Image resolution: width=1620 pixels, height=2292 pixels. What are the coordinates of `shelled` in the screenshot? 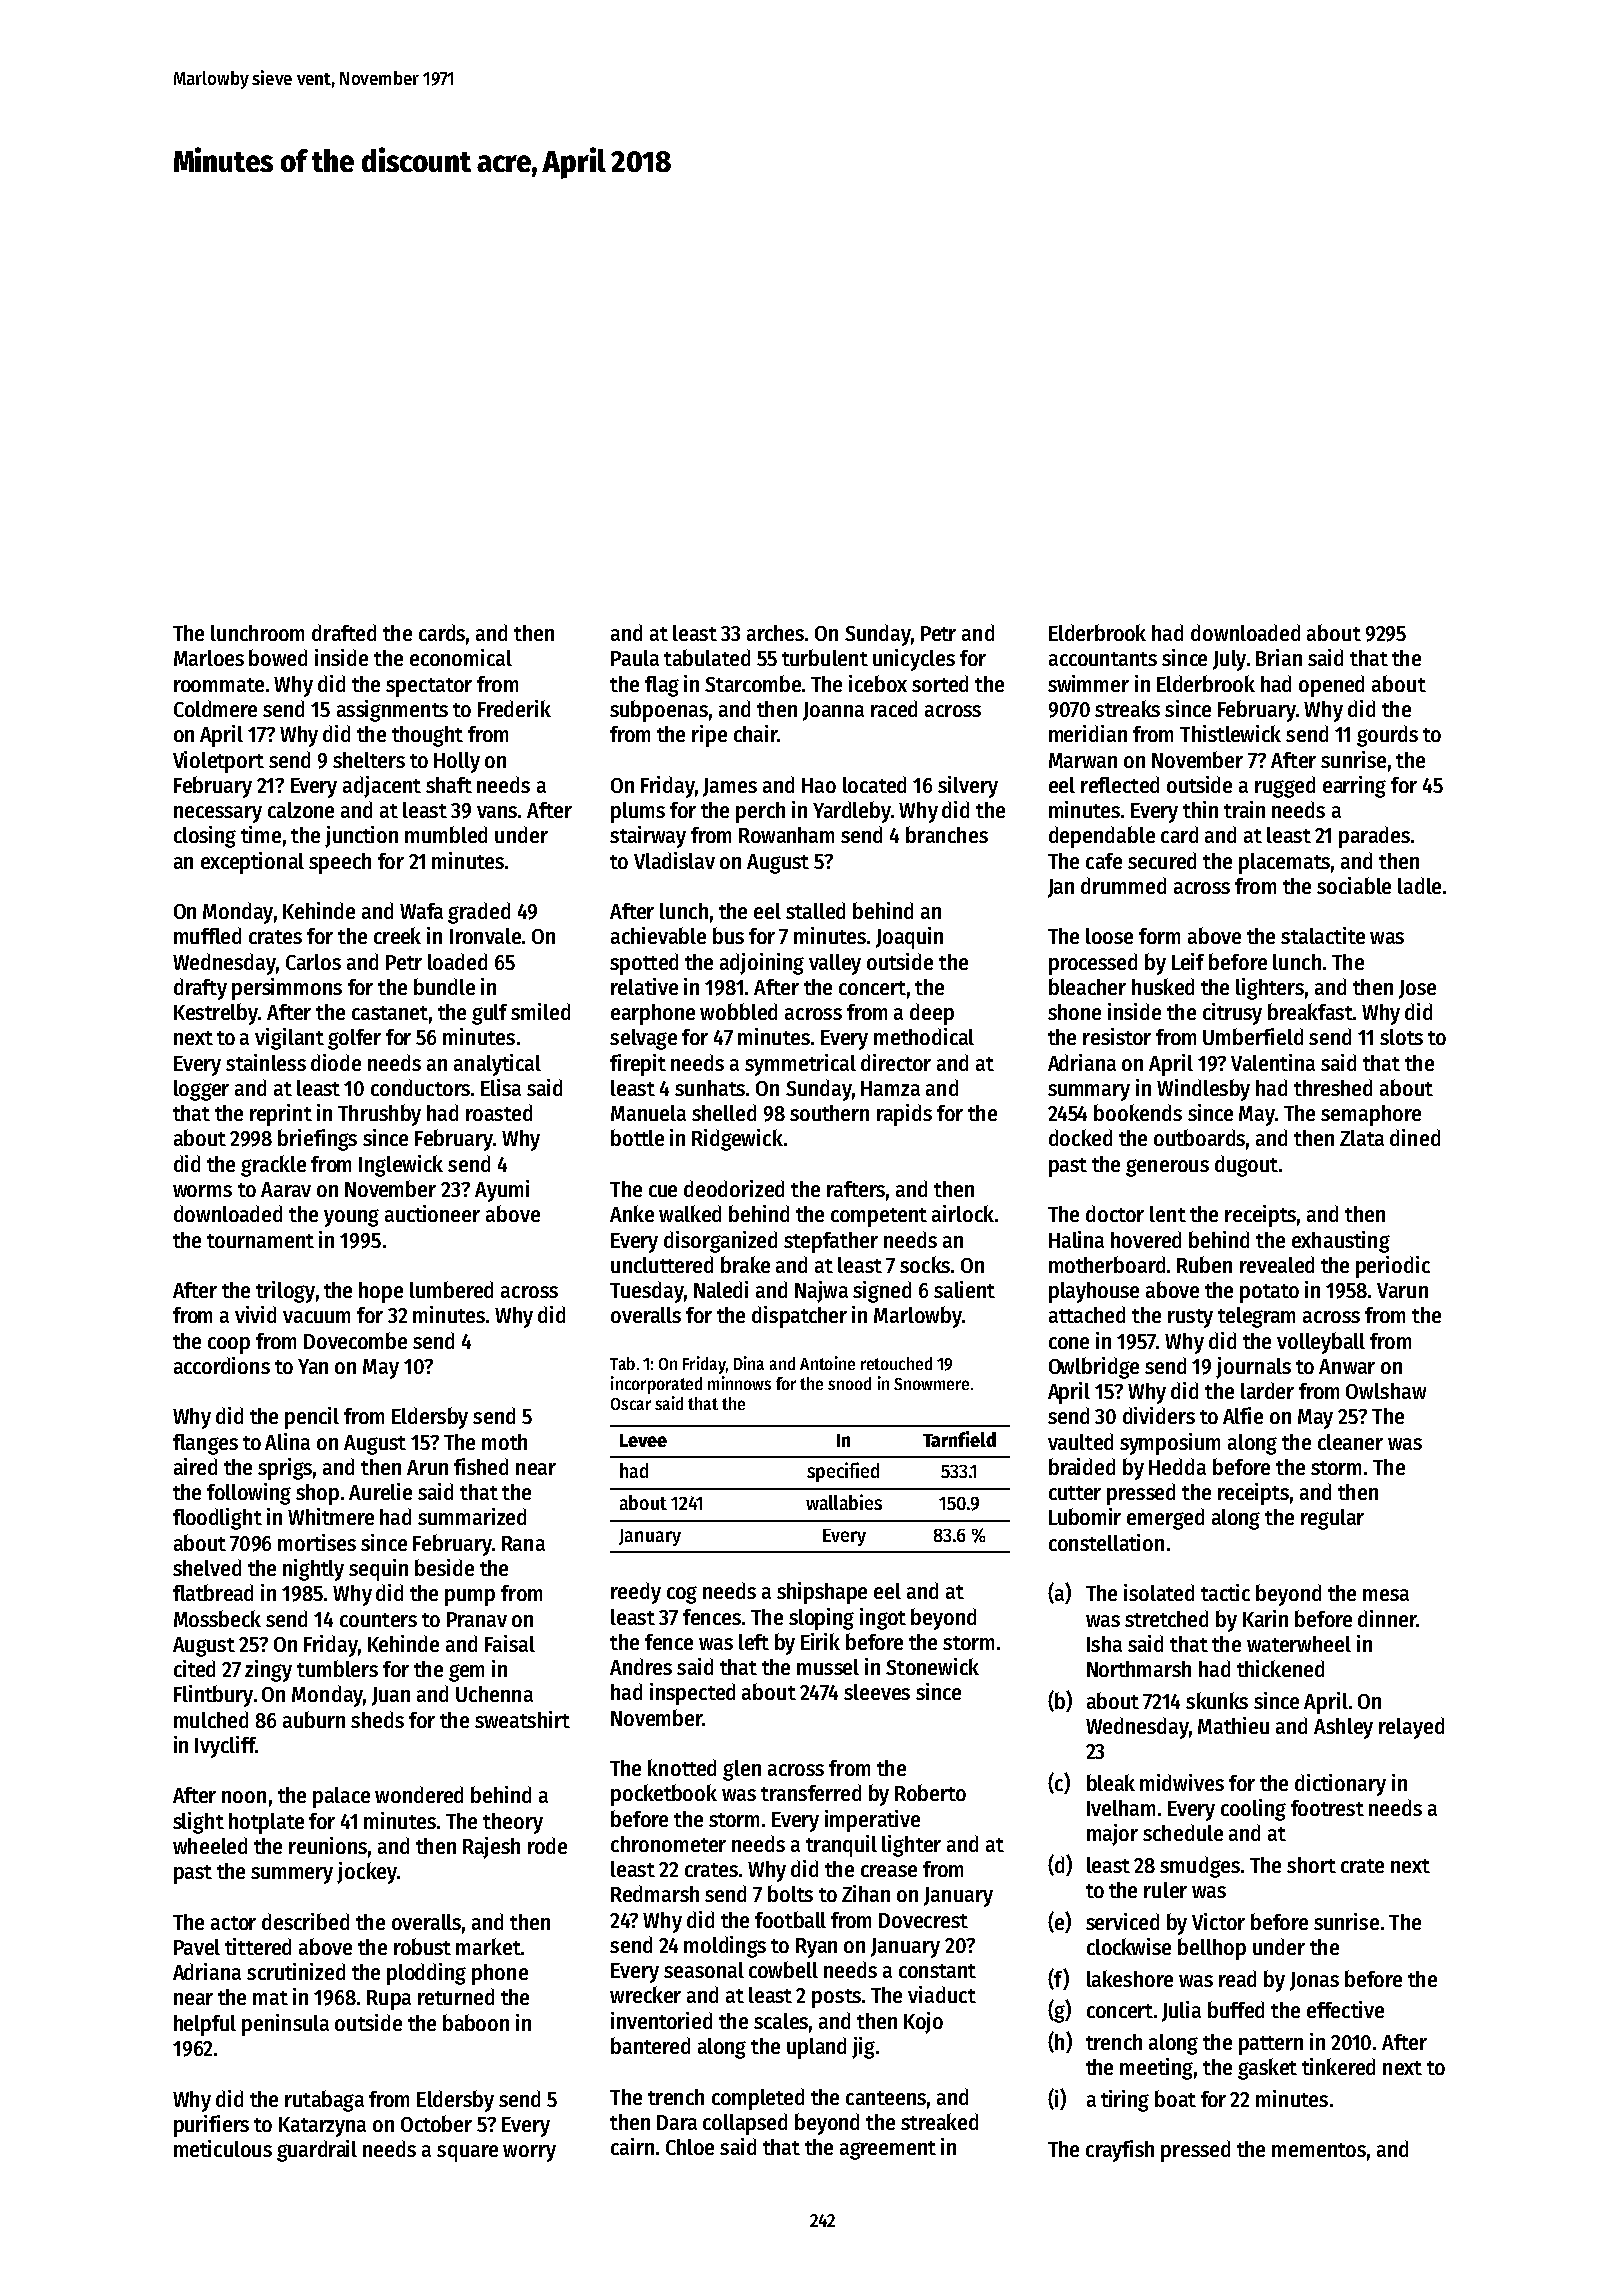 It's located at (724, 1112).
